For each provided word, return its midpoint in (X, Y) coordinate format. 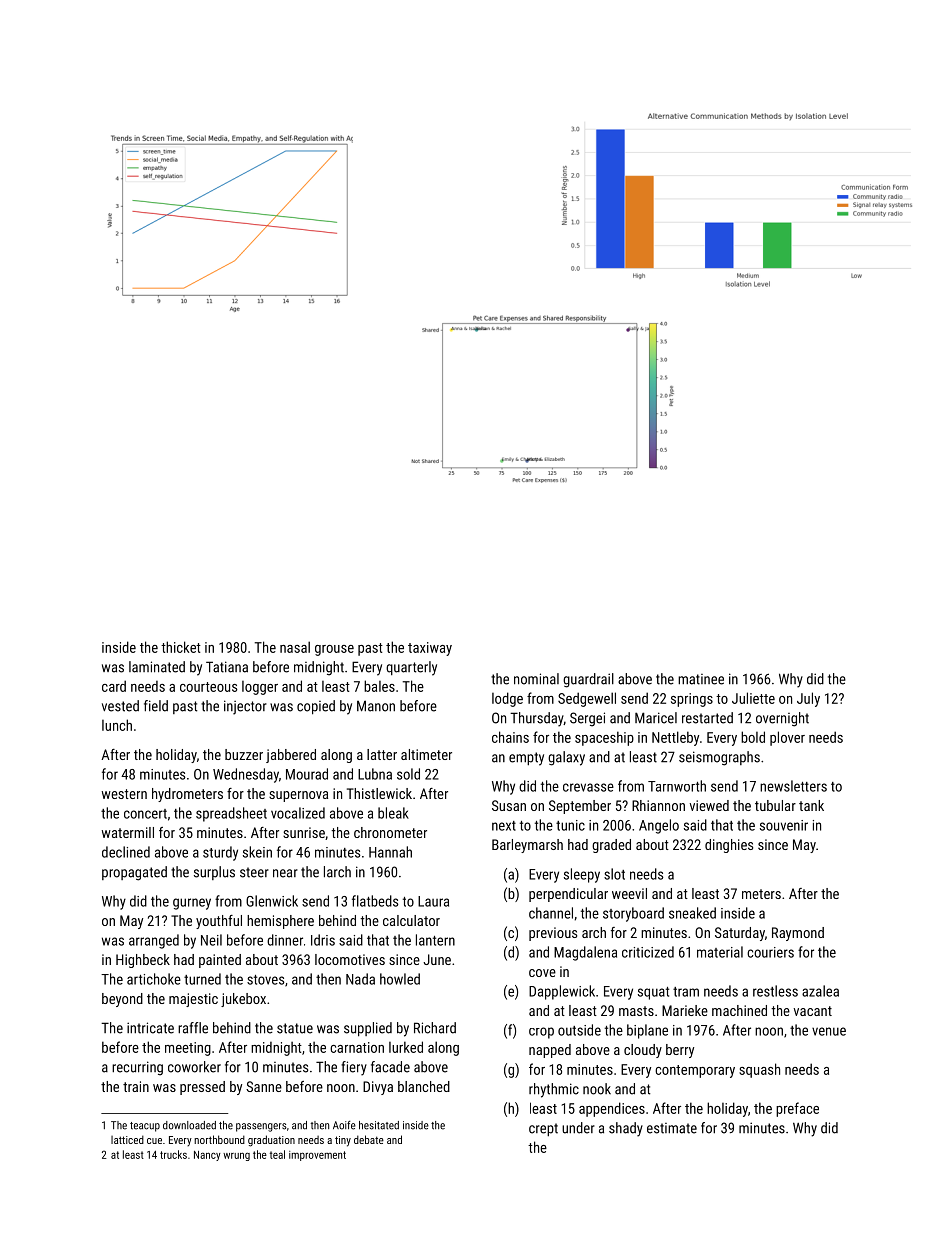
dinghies (729, 846)
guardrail (588, 680)
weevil (629, 893)
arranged (154, 941)
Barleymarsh (527, 846)
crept (543, 1129)
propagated (134, 873)
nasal (295, 647)
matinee (701, 679)
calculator (411, 920)
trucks (173, 1154)
